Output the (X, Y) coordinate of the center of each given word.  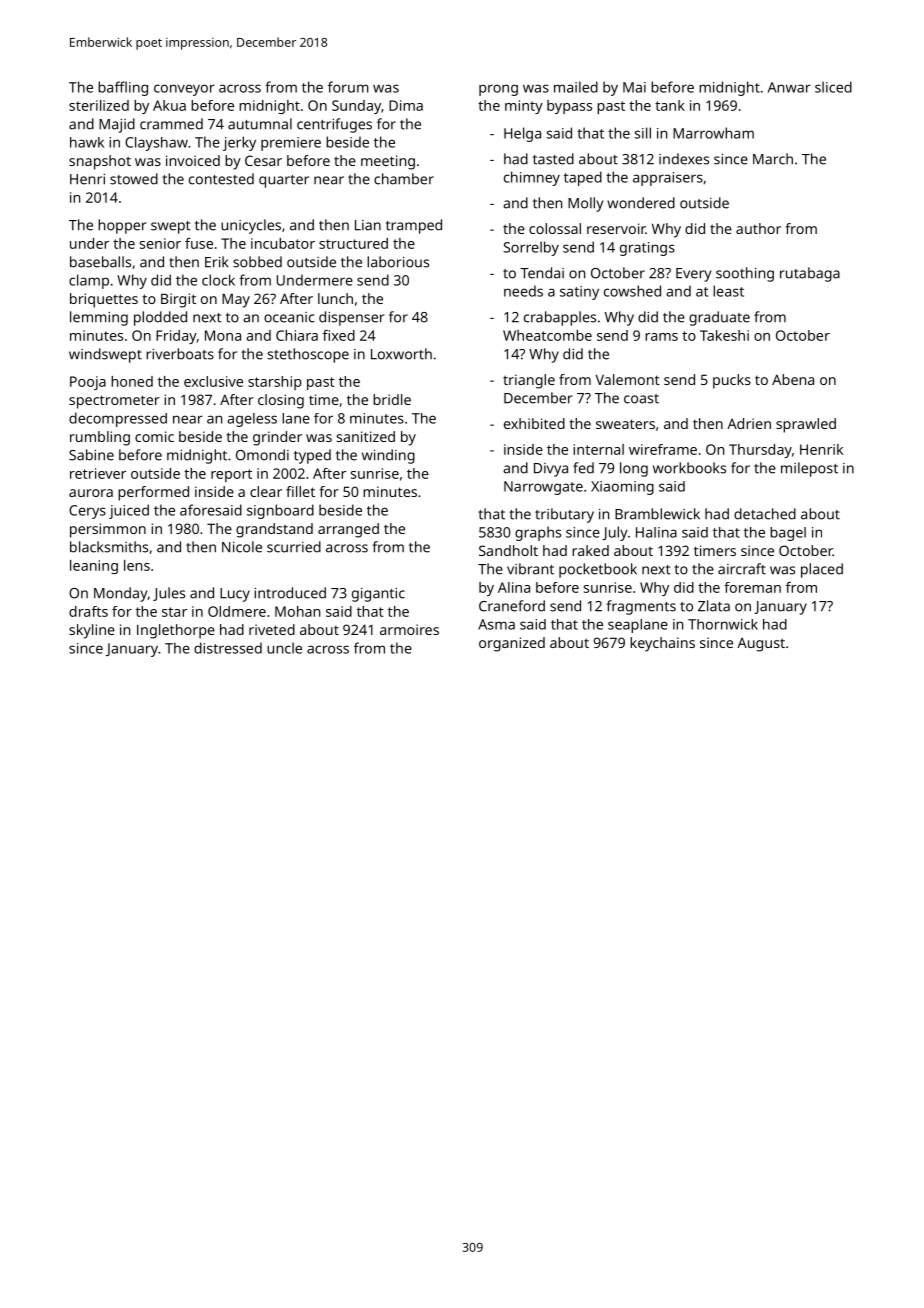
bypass (569, 107)
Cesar (263, 160)
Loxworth (401, 354)
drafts (88, 611)
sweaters (625, 424)
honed (132, 381)
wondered (641, 203)
